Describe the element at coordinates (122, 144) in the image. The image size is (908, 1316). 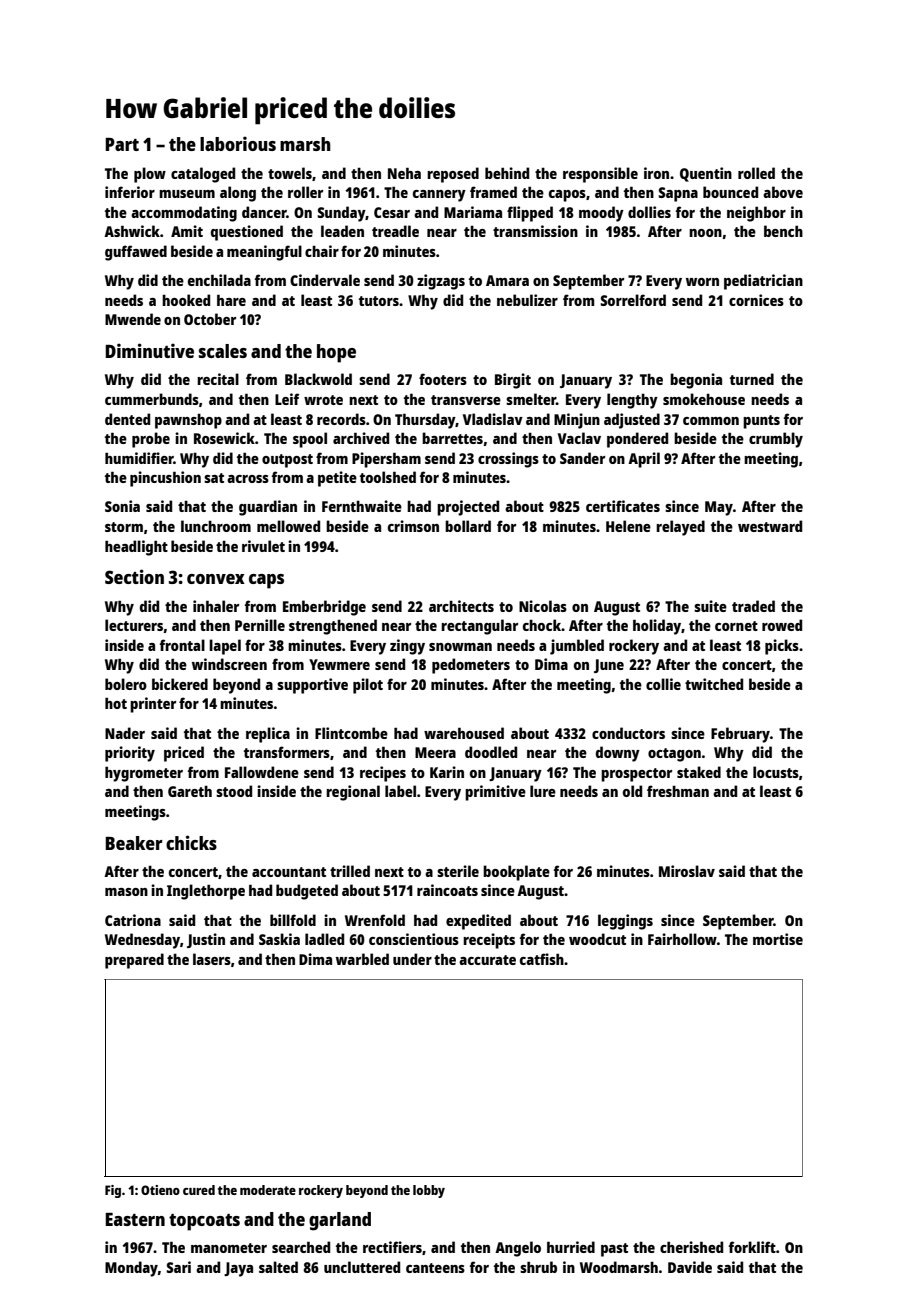
I see `Part` at that location.
